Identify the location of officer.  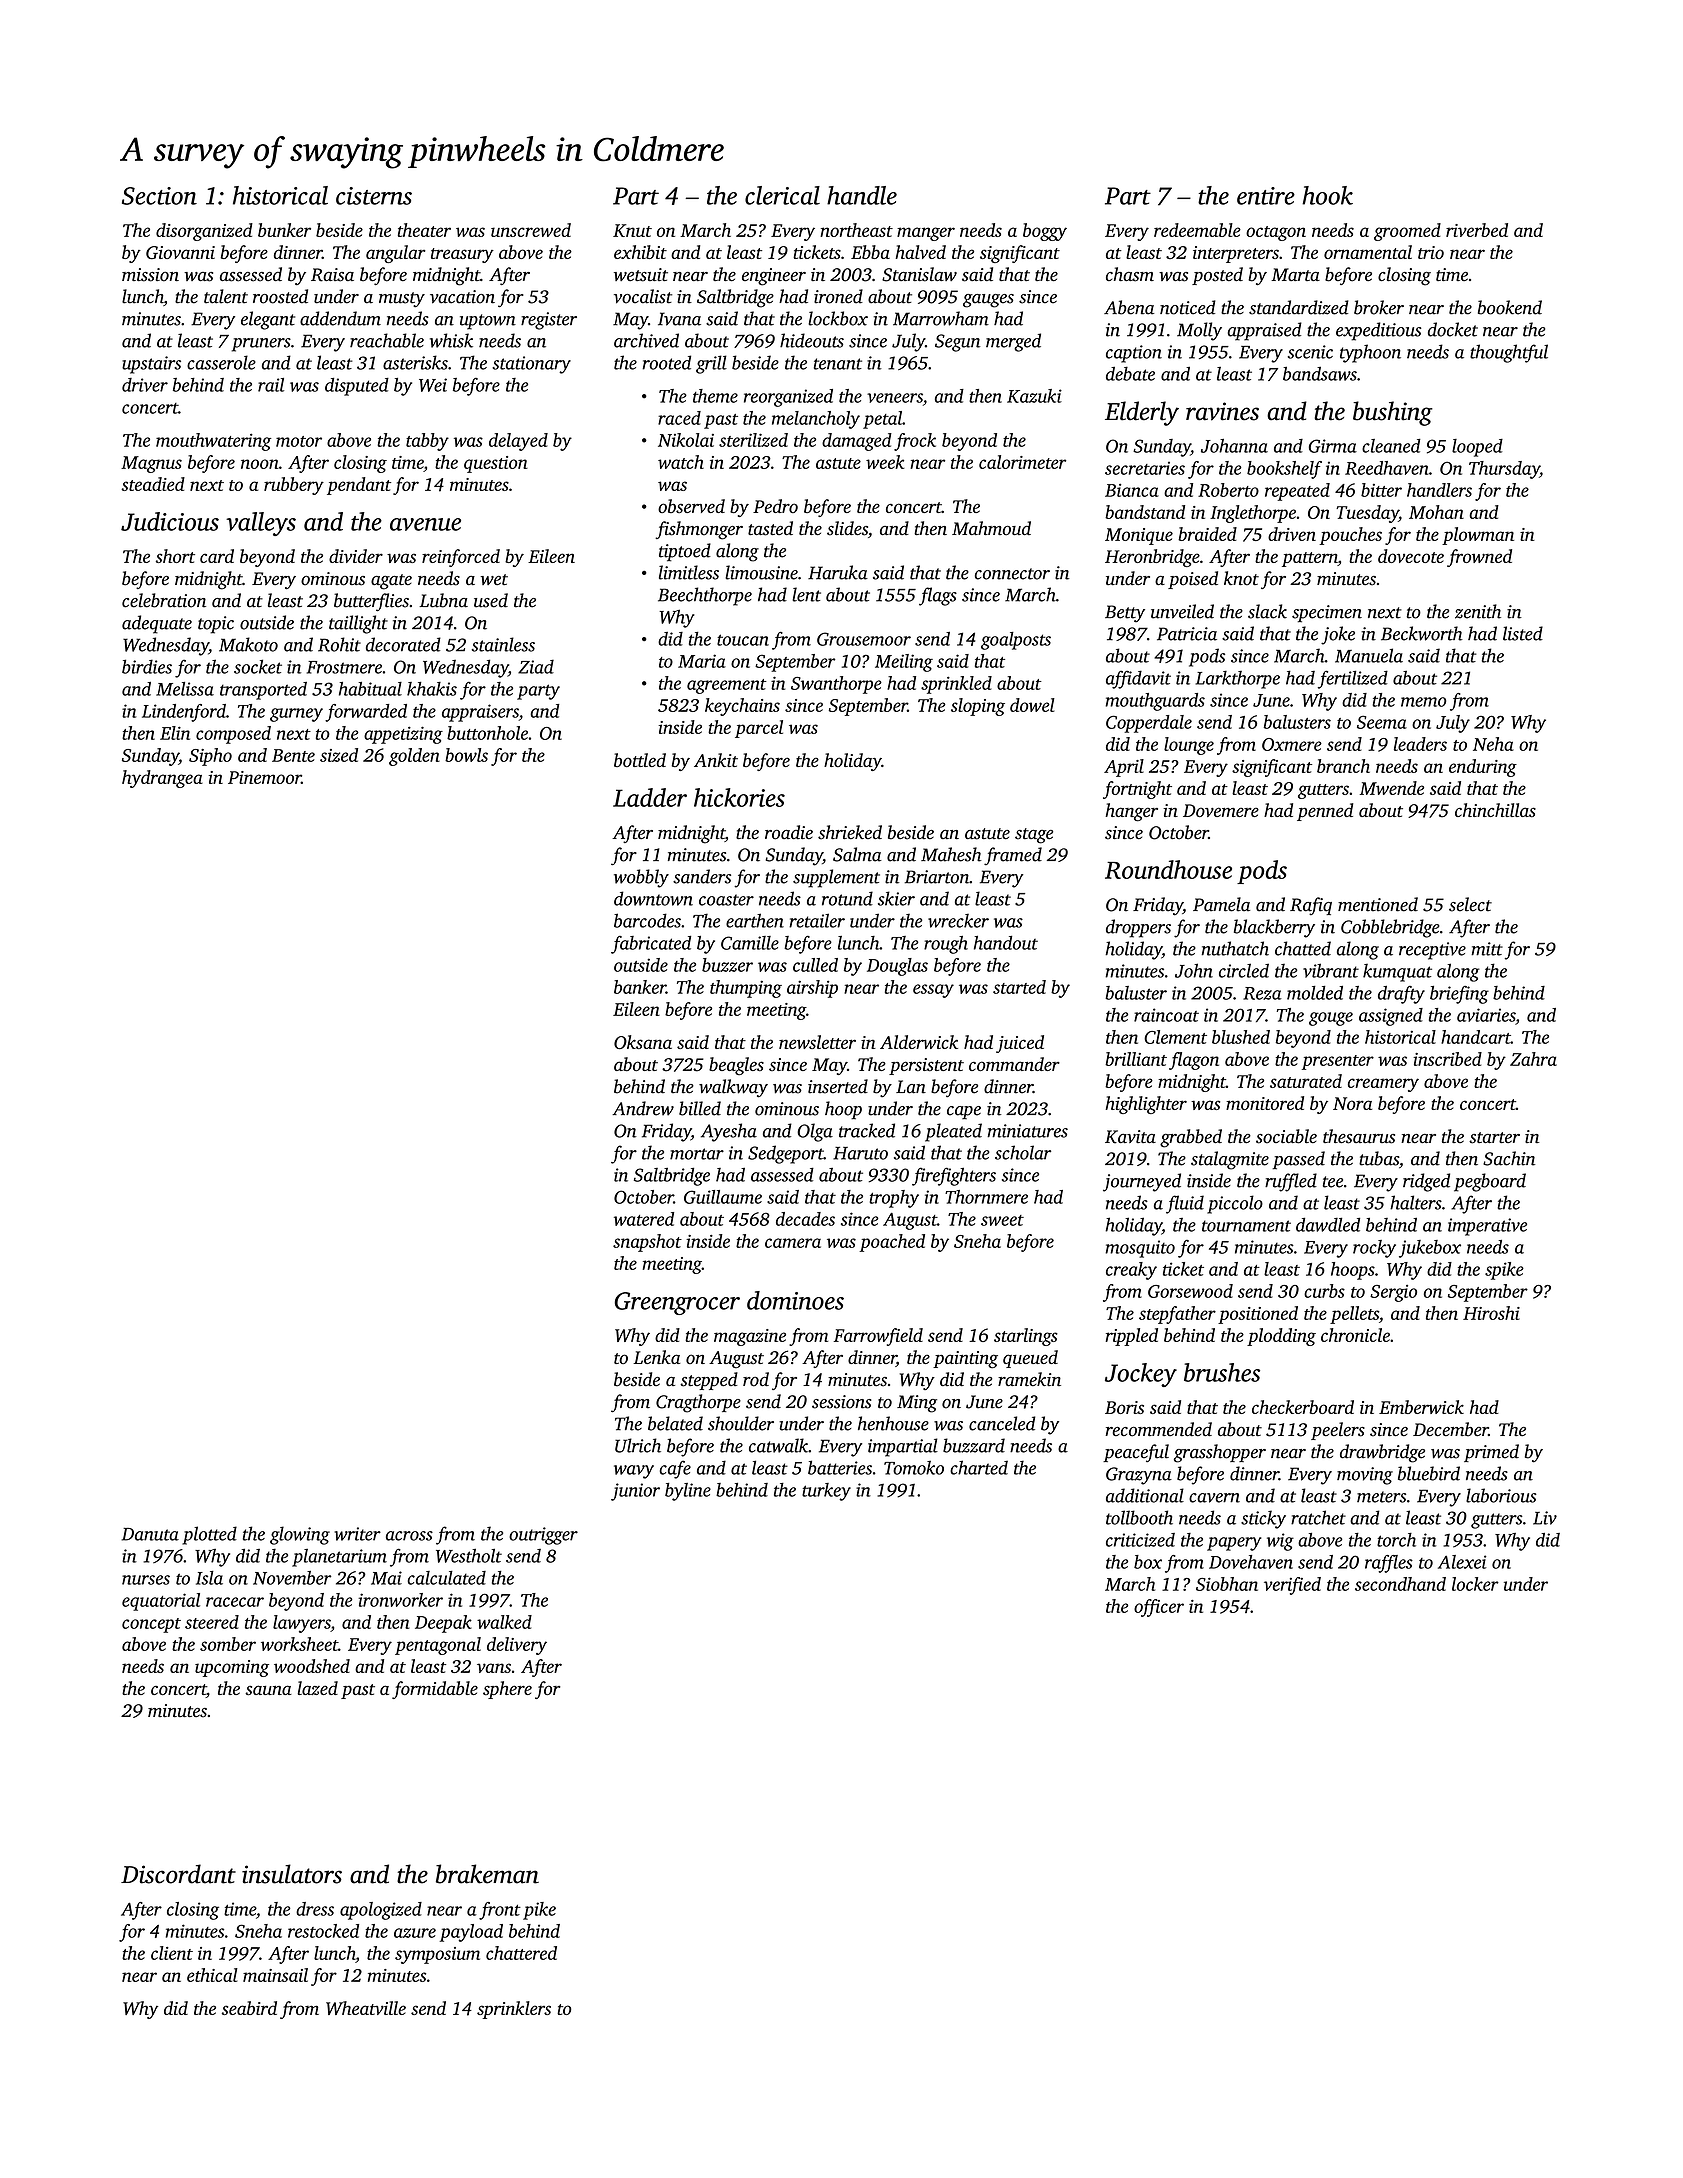
(1159, 1608).
